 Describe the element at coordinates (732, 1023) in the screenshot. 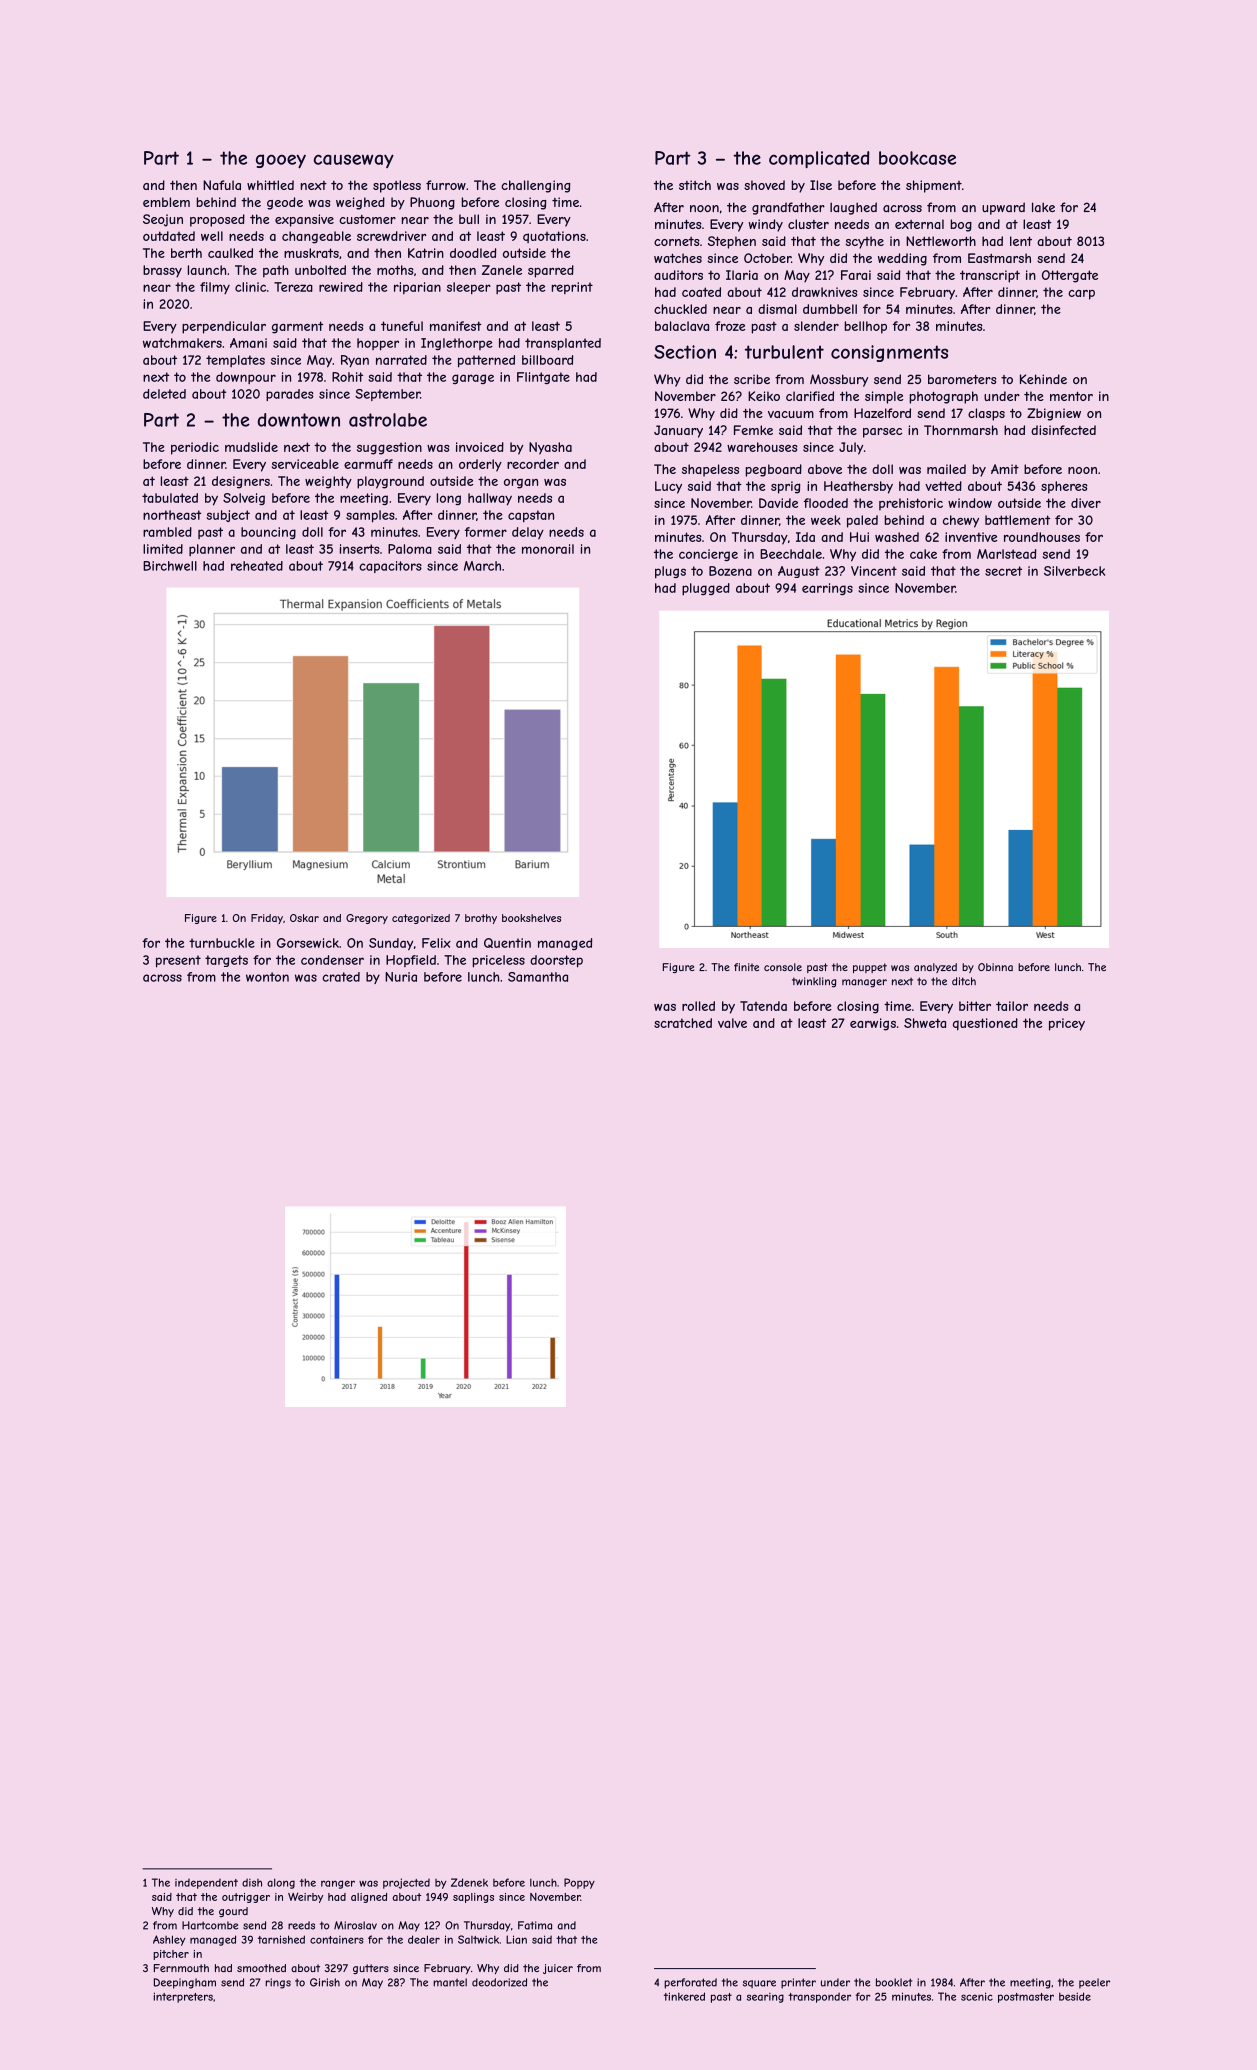

I see `valve` at that location.
